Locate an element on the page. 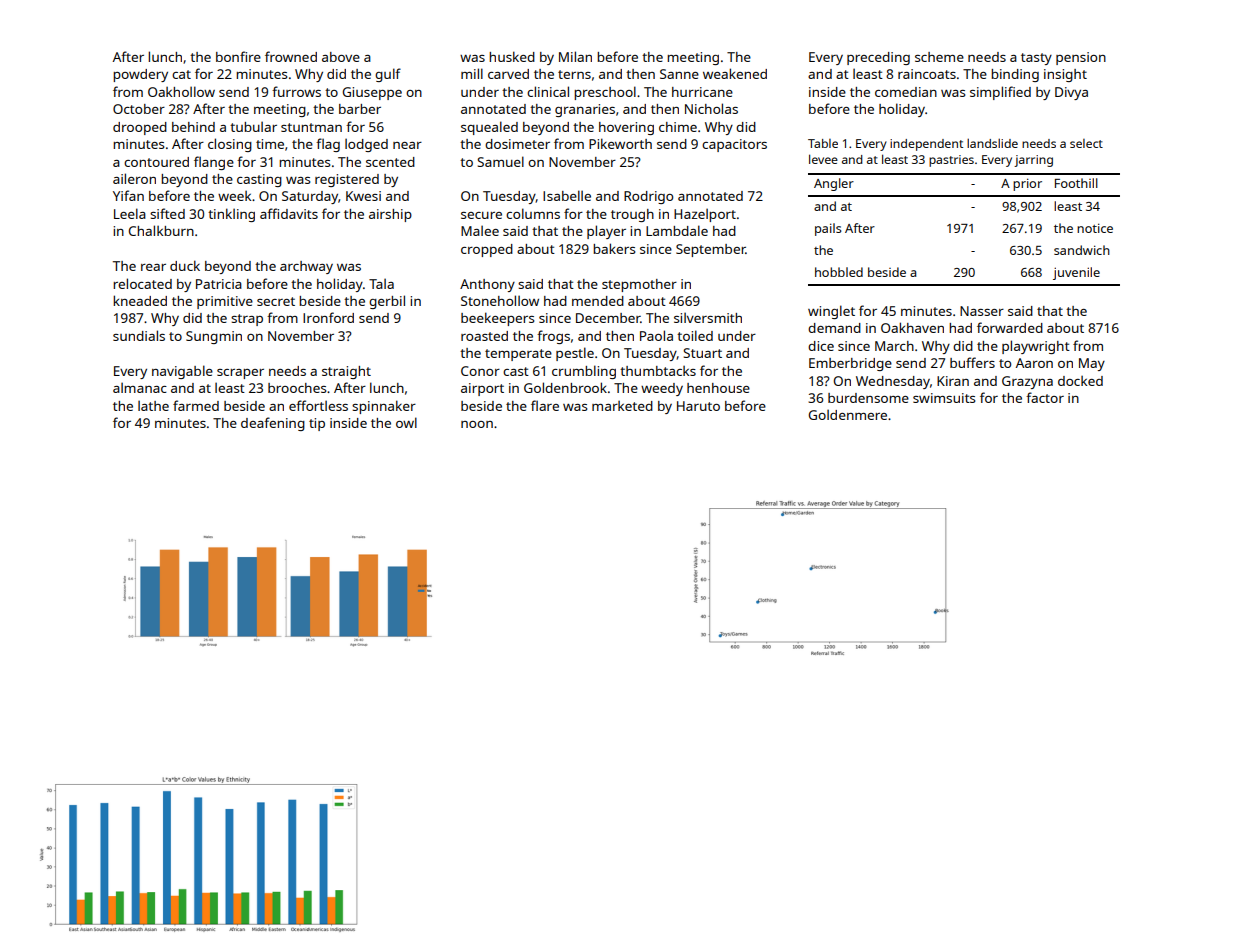  bonfire is located at coordinates (238, 56).
